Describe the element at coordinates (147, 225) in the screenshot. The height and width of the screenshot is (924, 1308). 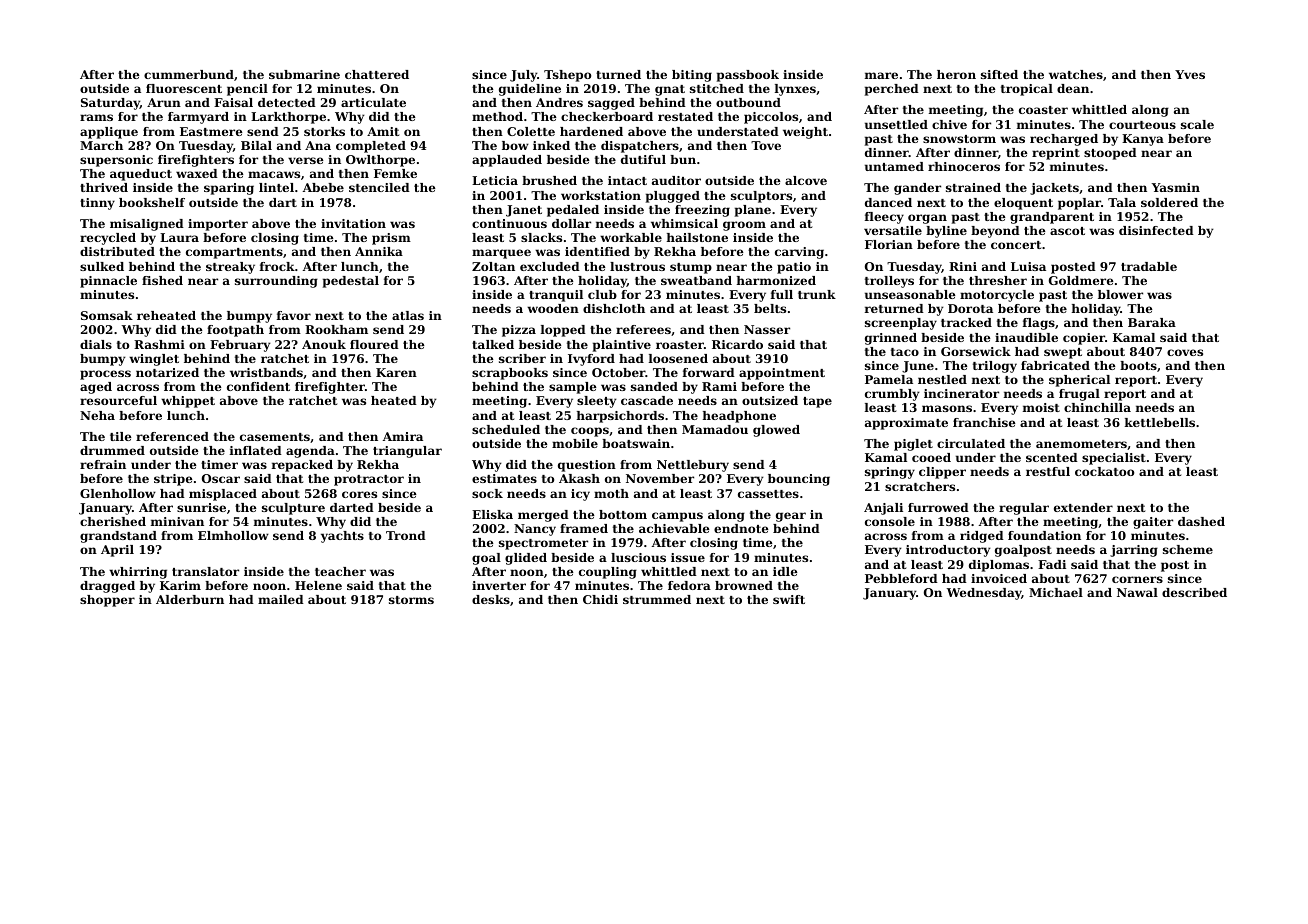
I see `misaligned` at that location.
